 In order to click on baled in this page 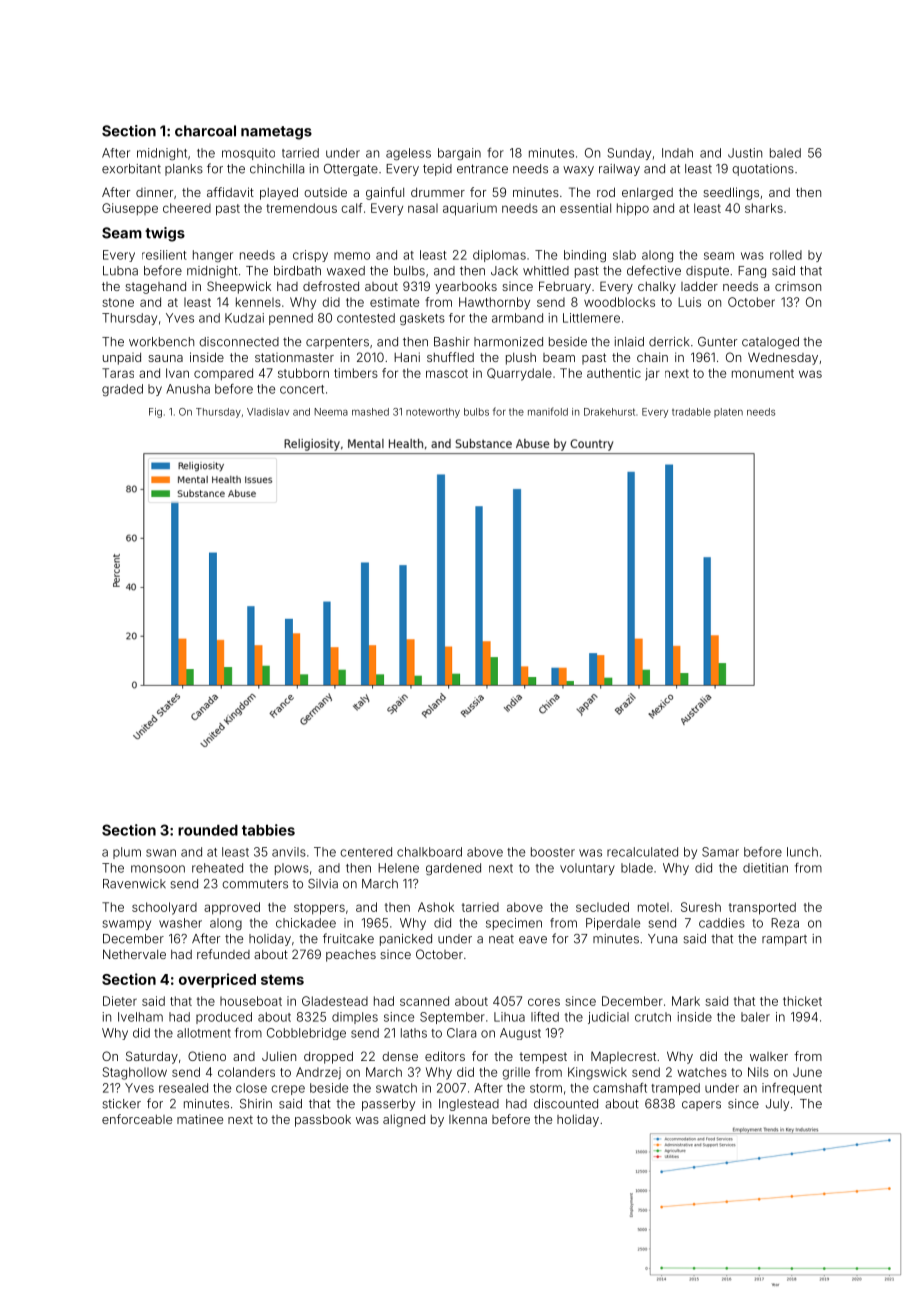, I will do `click(785, 153)`.
